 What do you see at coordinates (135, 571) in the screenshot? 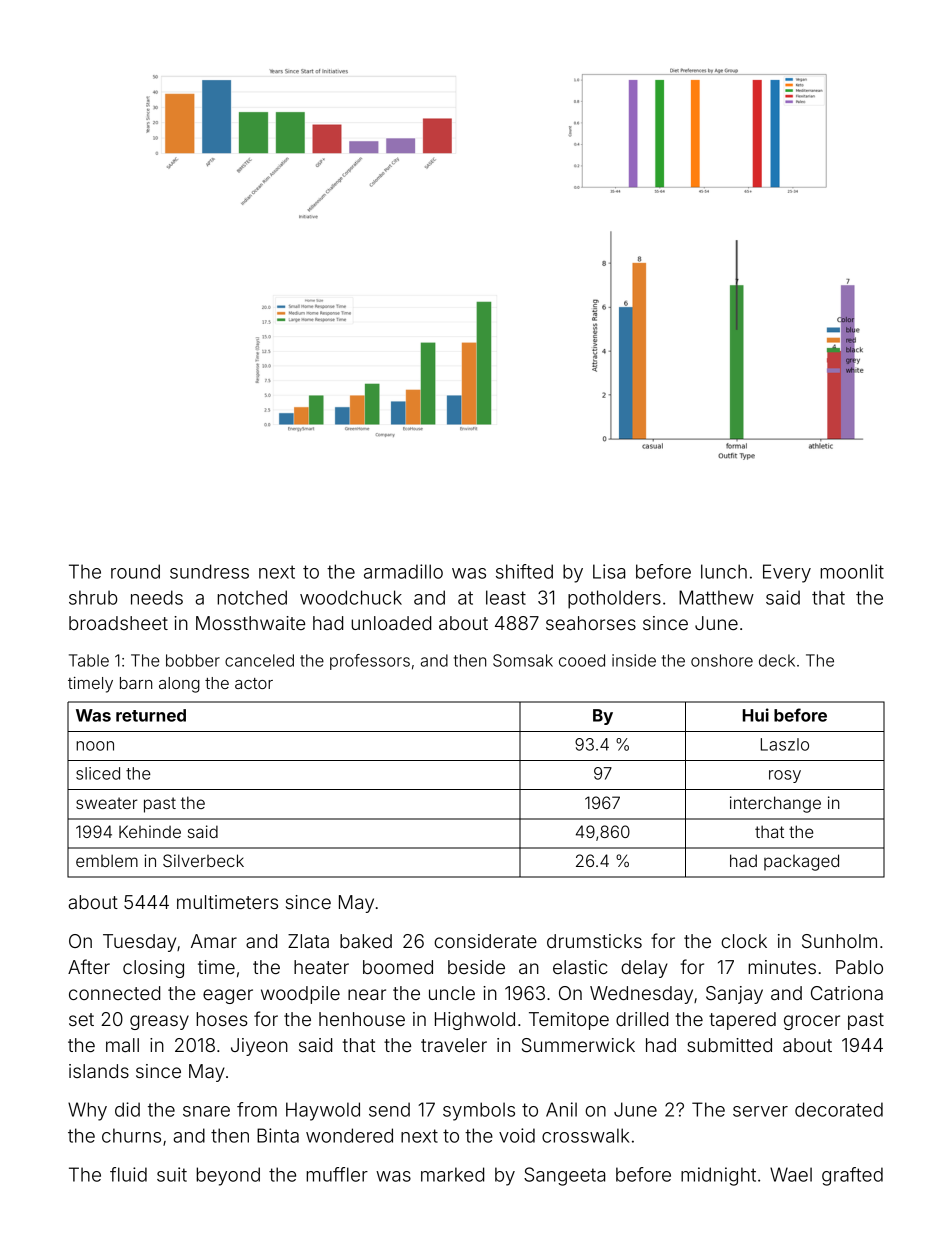
I see `round` at bounding box center [135, 571].
